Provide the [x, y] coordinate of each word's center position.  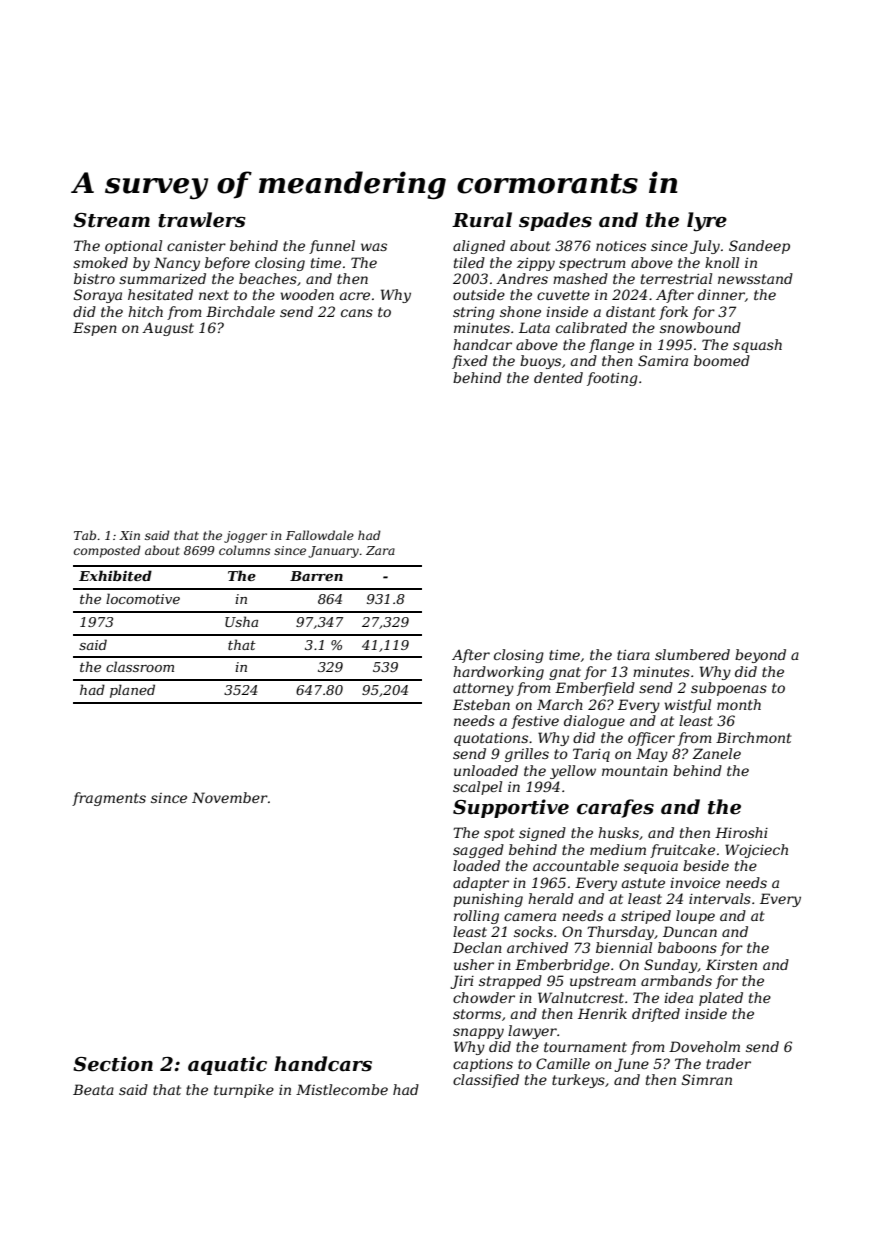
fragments [109, 799]
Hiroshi [741, 832]
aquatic [227, 1065]
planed [132, 691]
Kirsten [731, 964]
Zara [380, 550]
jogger [245, 537]
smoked [100, 262]
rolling [476, 917]
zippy [536, 264]
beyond [760, 656]
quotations [491, 739]
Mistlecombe [342, 1089]
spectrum [592, 264]
